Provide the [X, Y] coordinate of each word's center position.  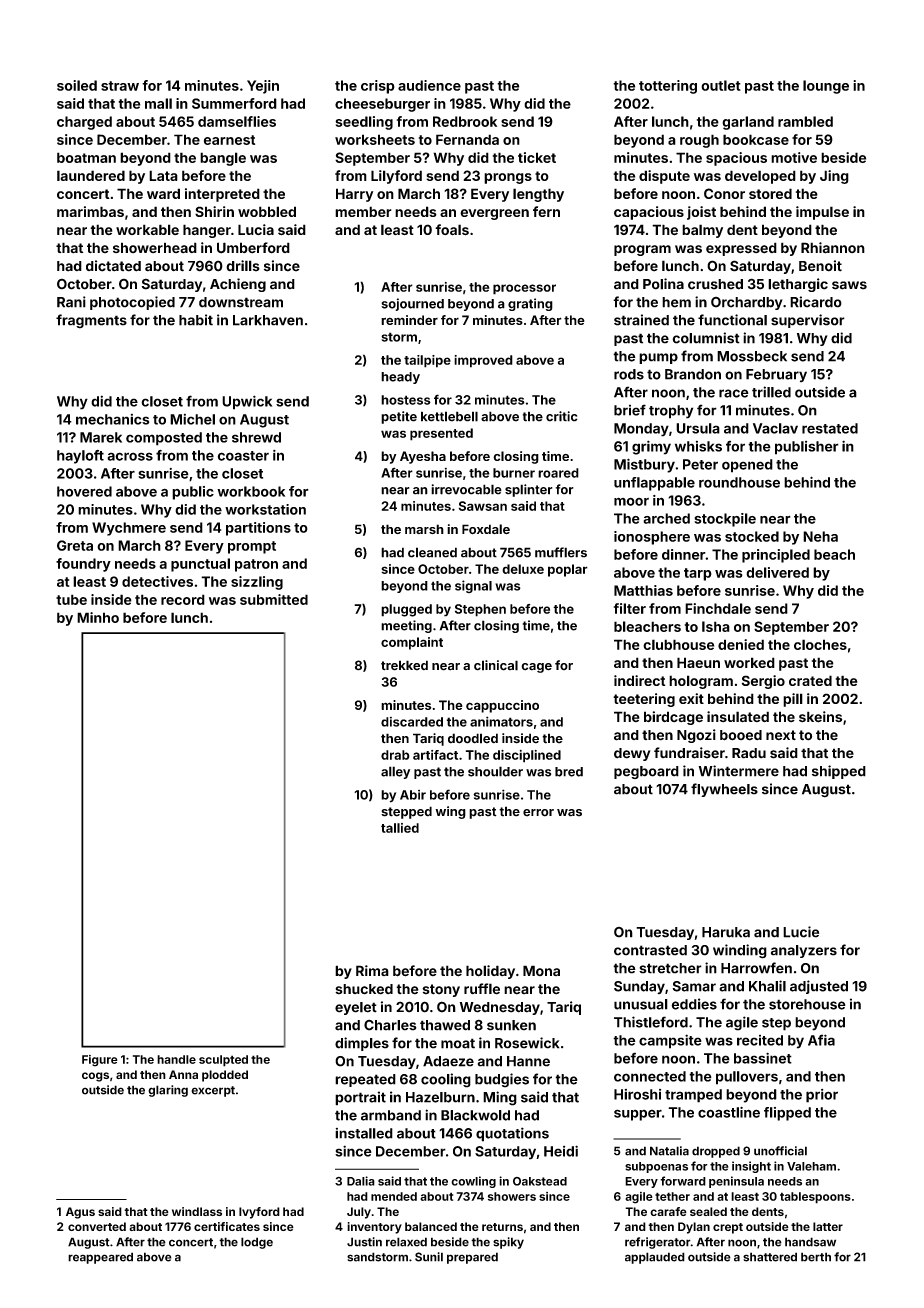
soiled [77, 85]
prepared [472, 1258]
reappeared [100, 1258]
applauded [655, 1258]
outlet [721, 85]
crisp [378, 87]
